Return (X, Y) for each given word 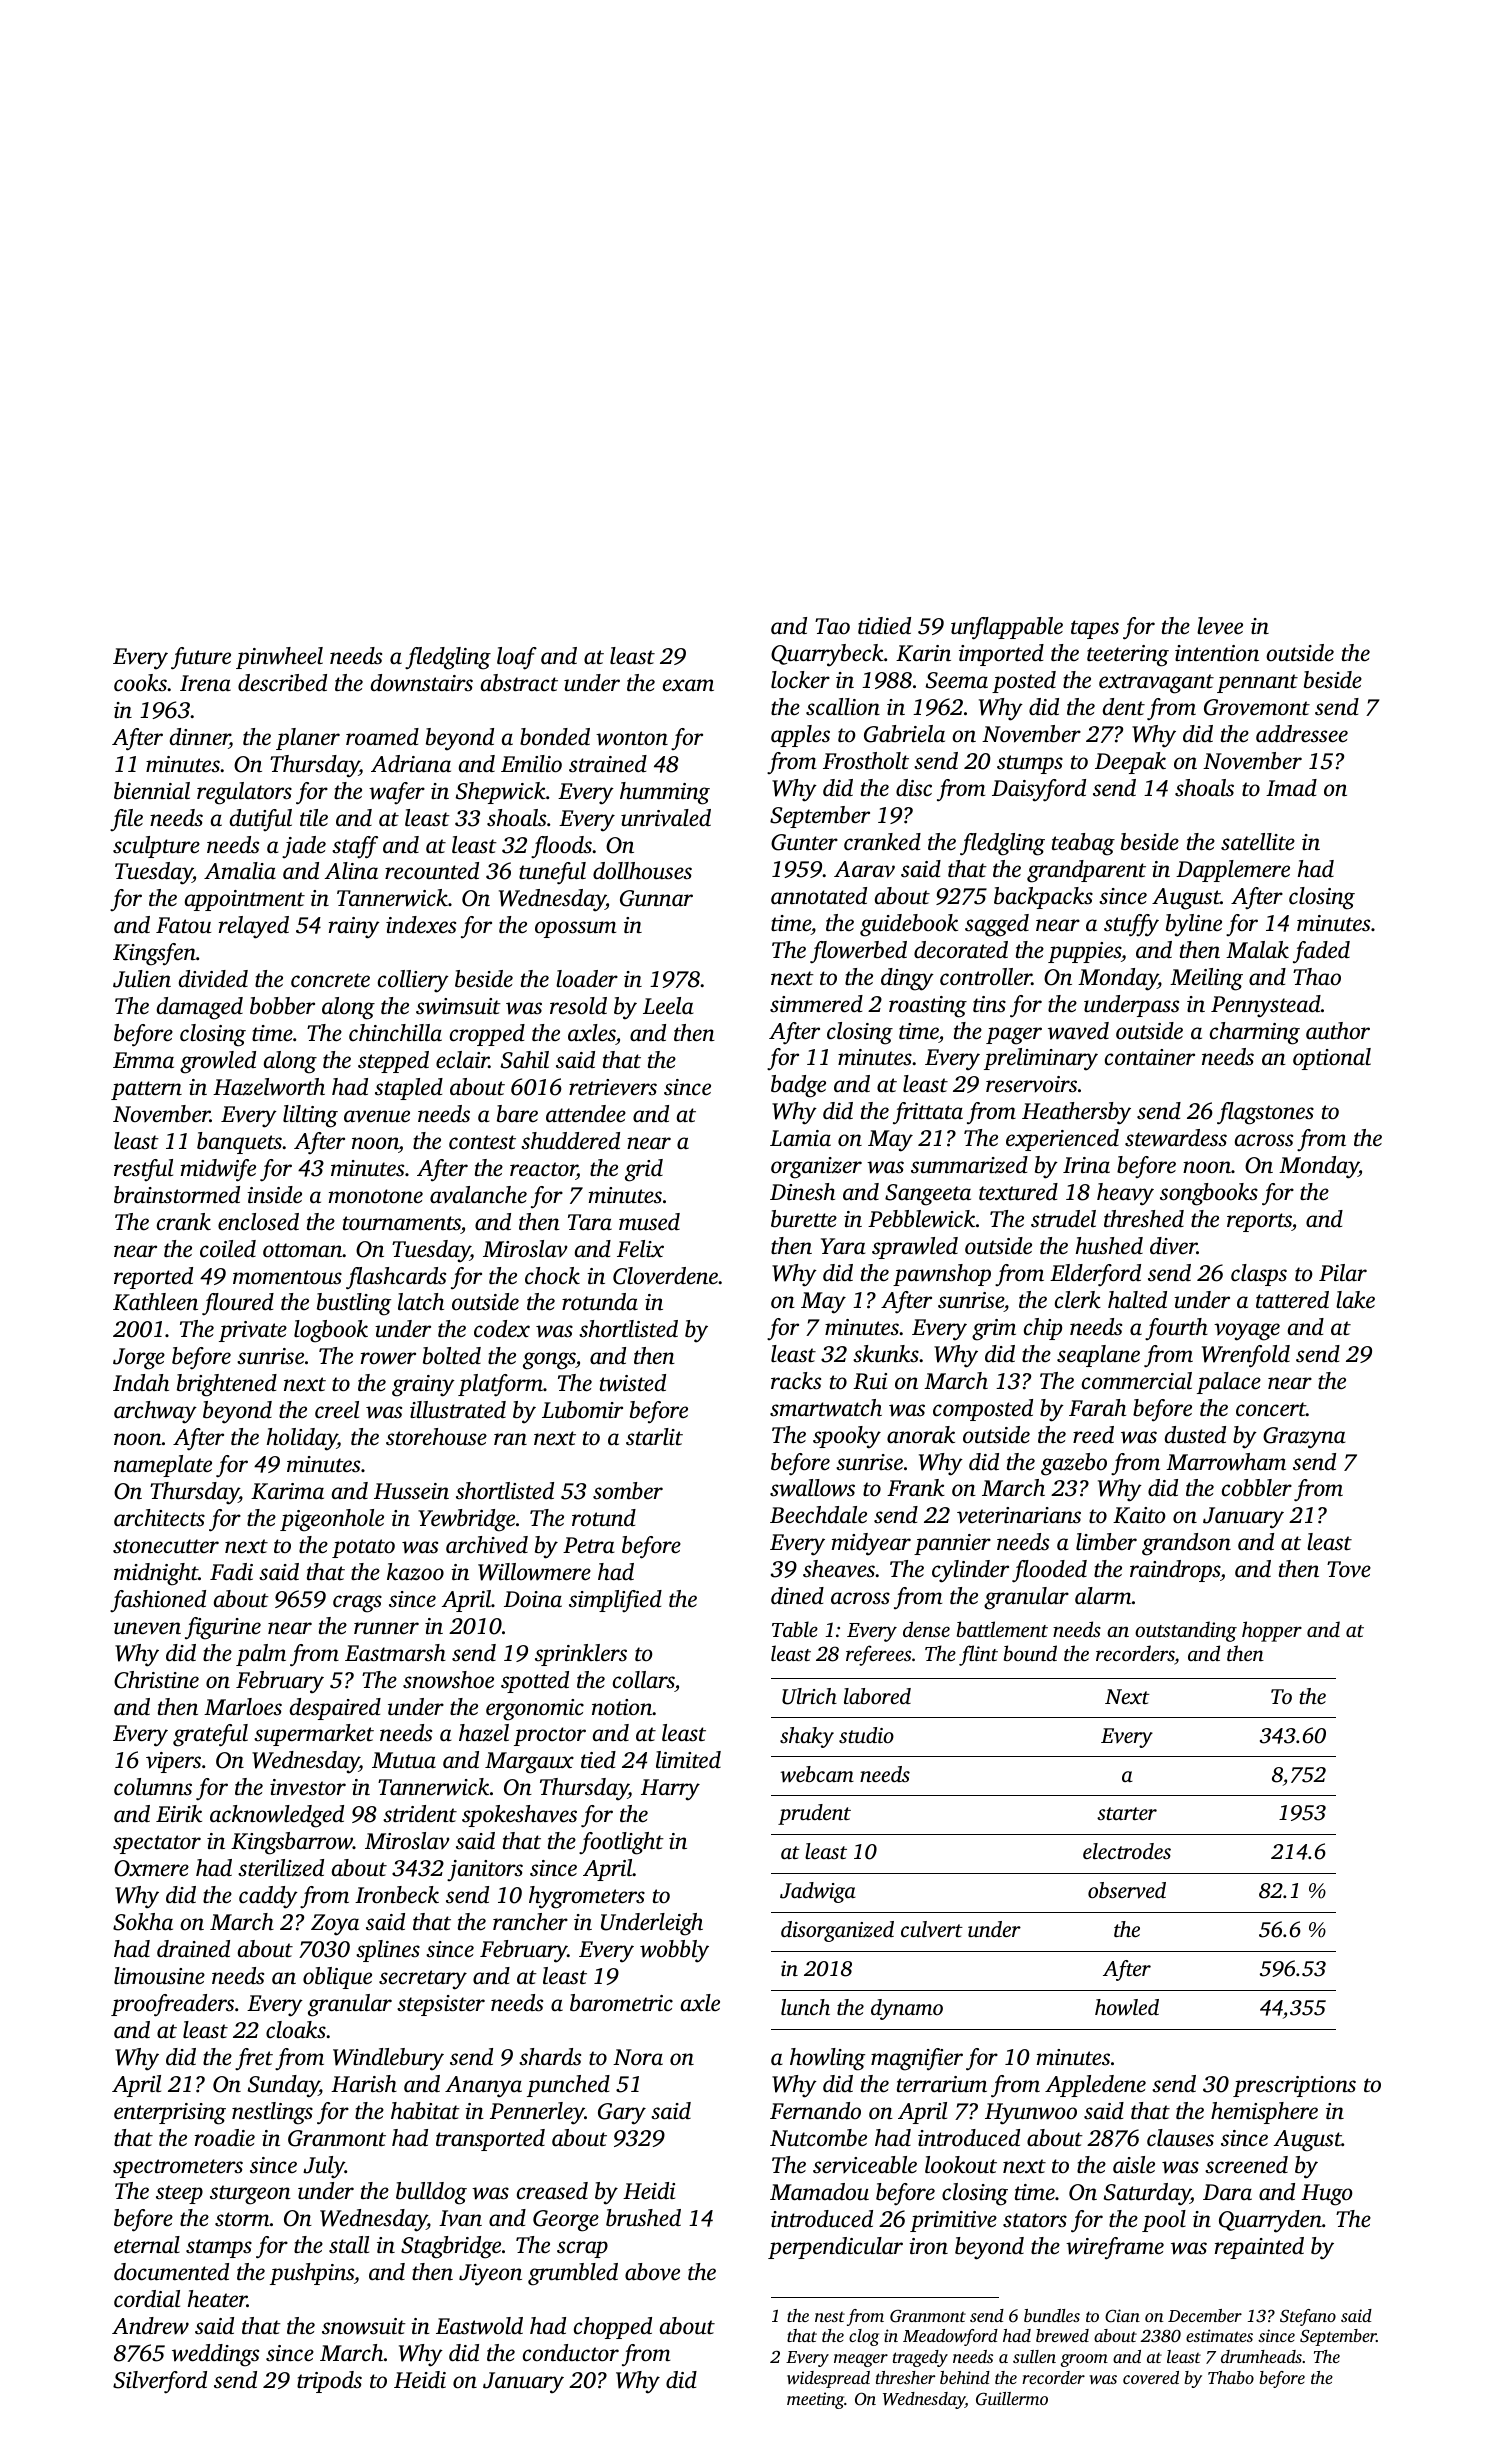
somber (628, 1491)
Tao (832, 626)
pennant (1257, 683)
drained (193, 1949)
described (282, 683)
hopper (1272, 1631)
